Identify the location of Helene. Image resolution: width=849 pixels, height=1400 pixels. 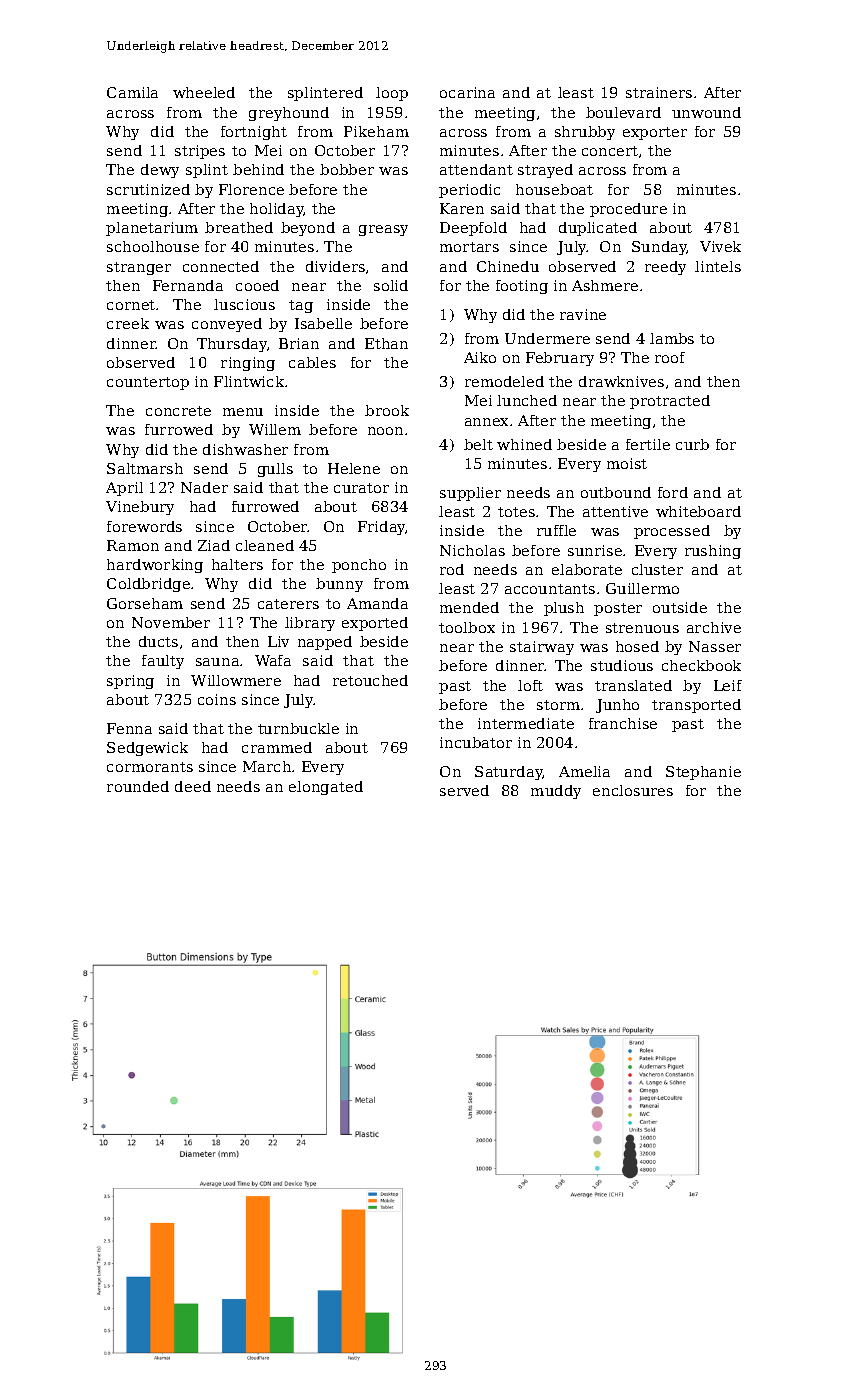
(354, 468).
